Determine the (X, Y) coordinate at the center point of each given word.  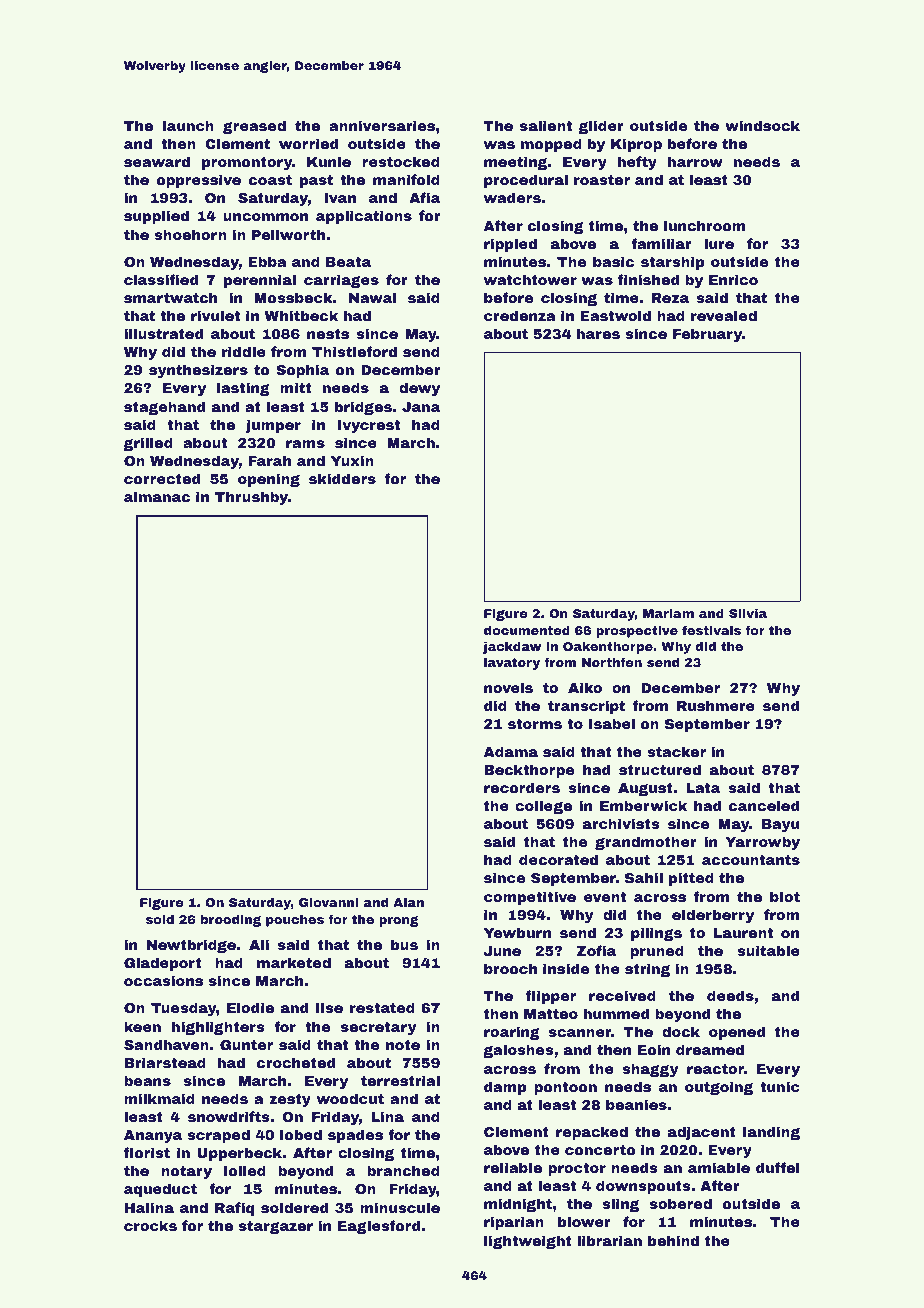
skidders (342, 478)
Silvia (748, 613)
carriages (341, 281)
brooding (231, 920)
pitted (691, 879)
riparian (514, 1223)
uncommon (265, 217)
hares (598, 333)
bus (404, 944)
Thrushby (251, 498)
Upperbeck (239, 1154)
